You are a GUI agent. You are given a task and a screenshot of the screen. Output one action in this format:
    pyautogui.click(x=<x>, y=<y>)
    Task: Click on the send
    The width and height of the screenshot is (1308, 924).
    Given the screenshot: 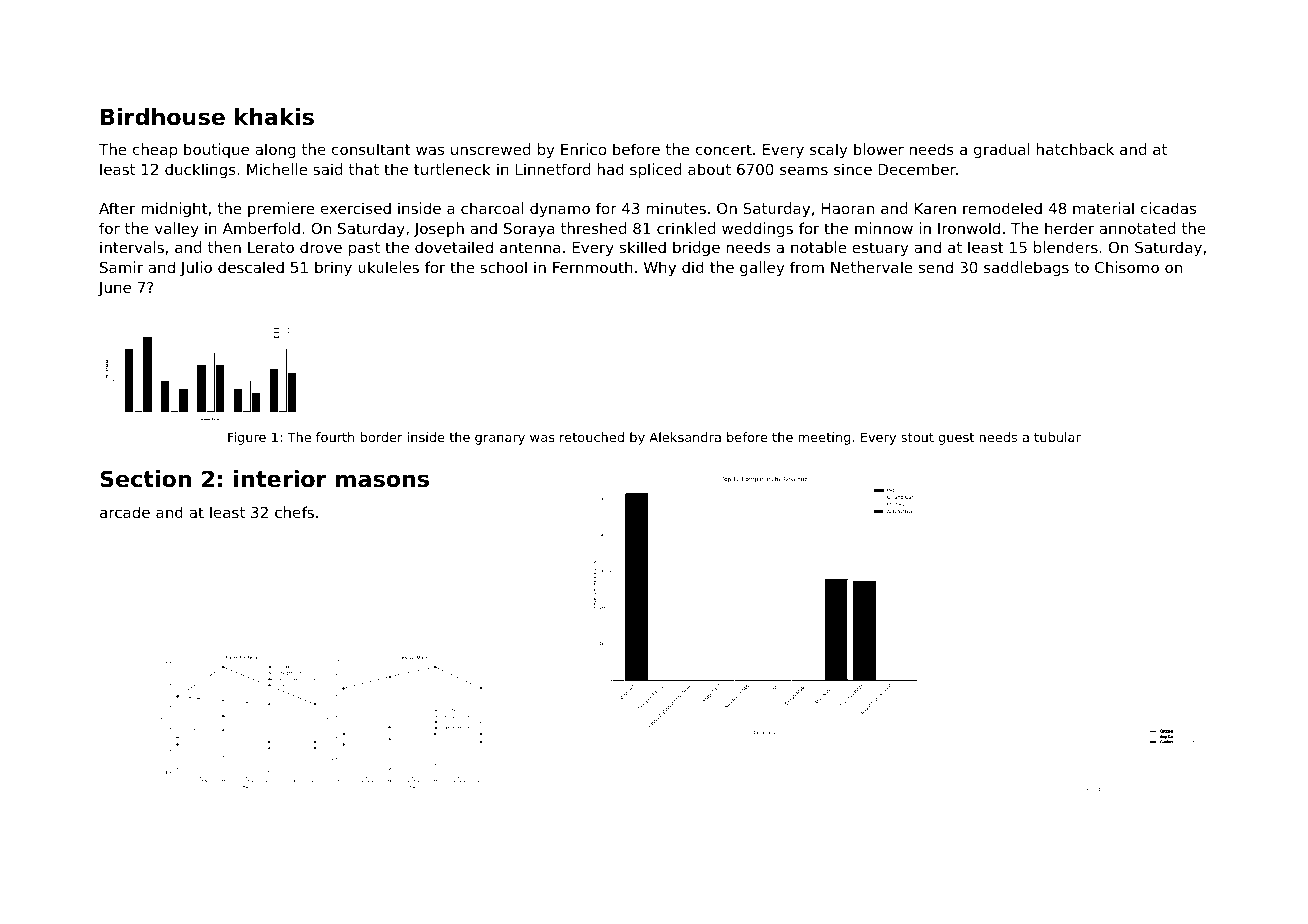 What is the action you would take?
    pyautogui.click(x=936, y=267)
